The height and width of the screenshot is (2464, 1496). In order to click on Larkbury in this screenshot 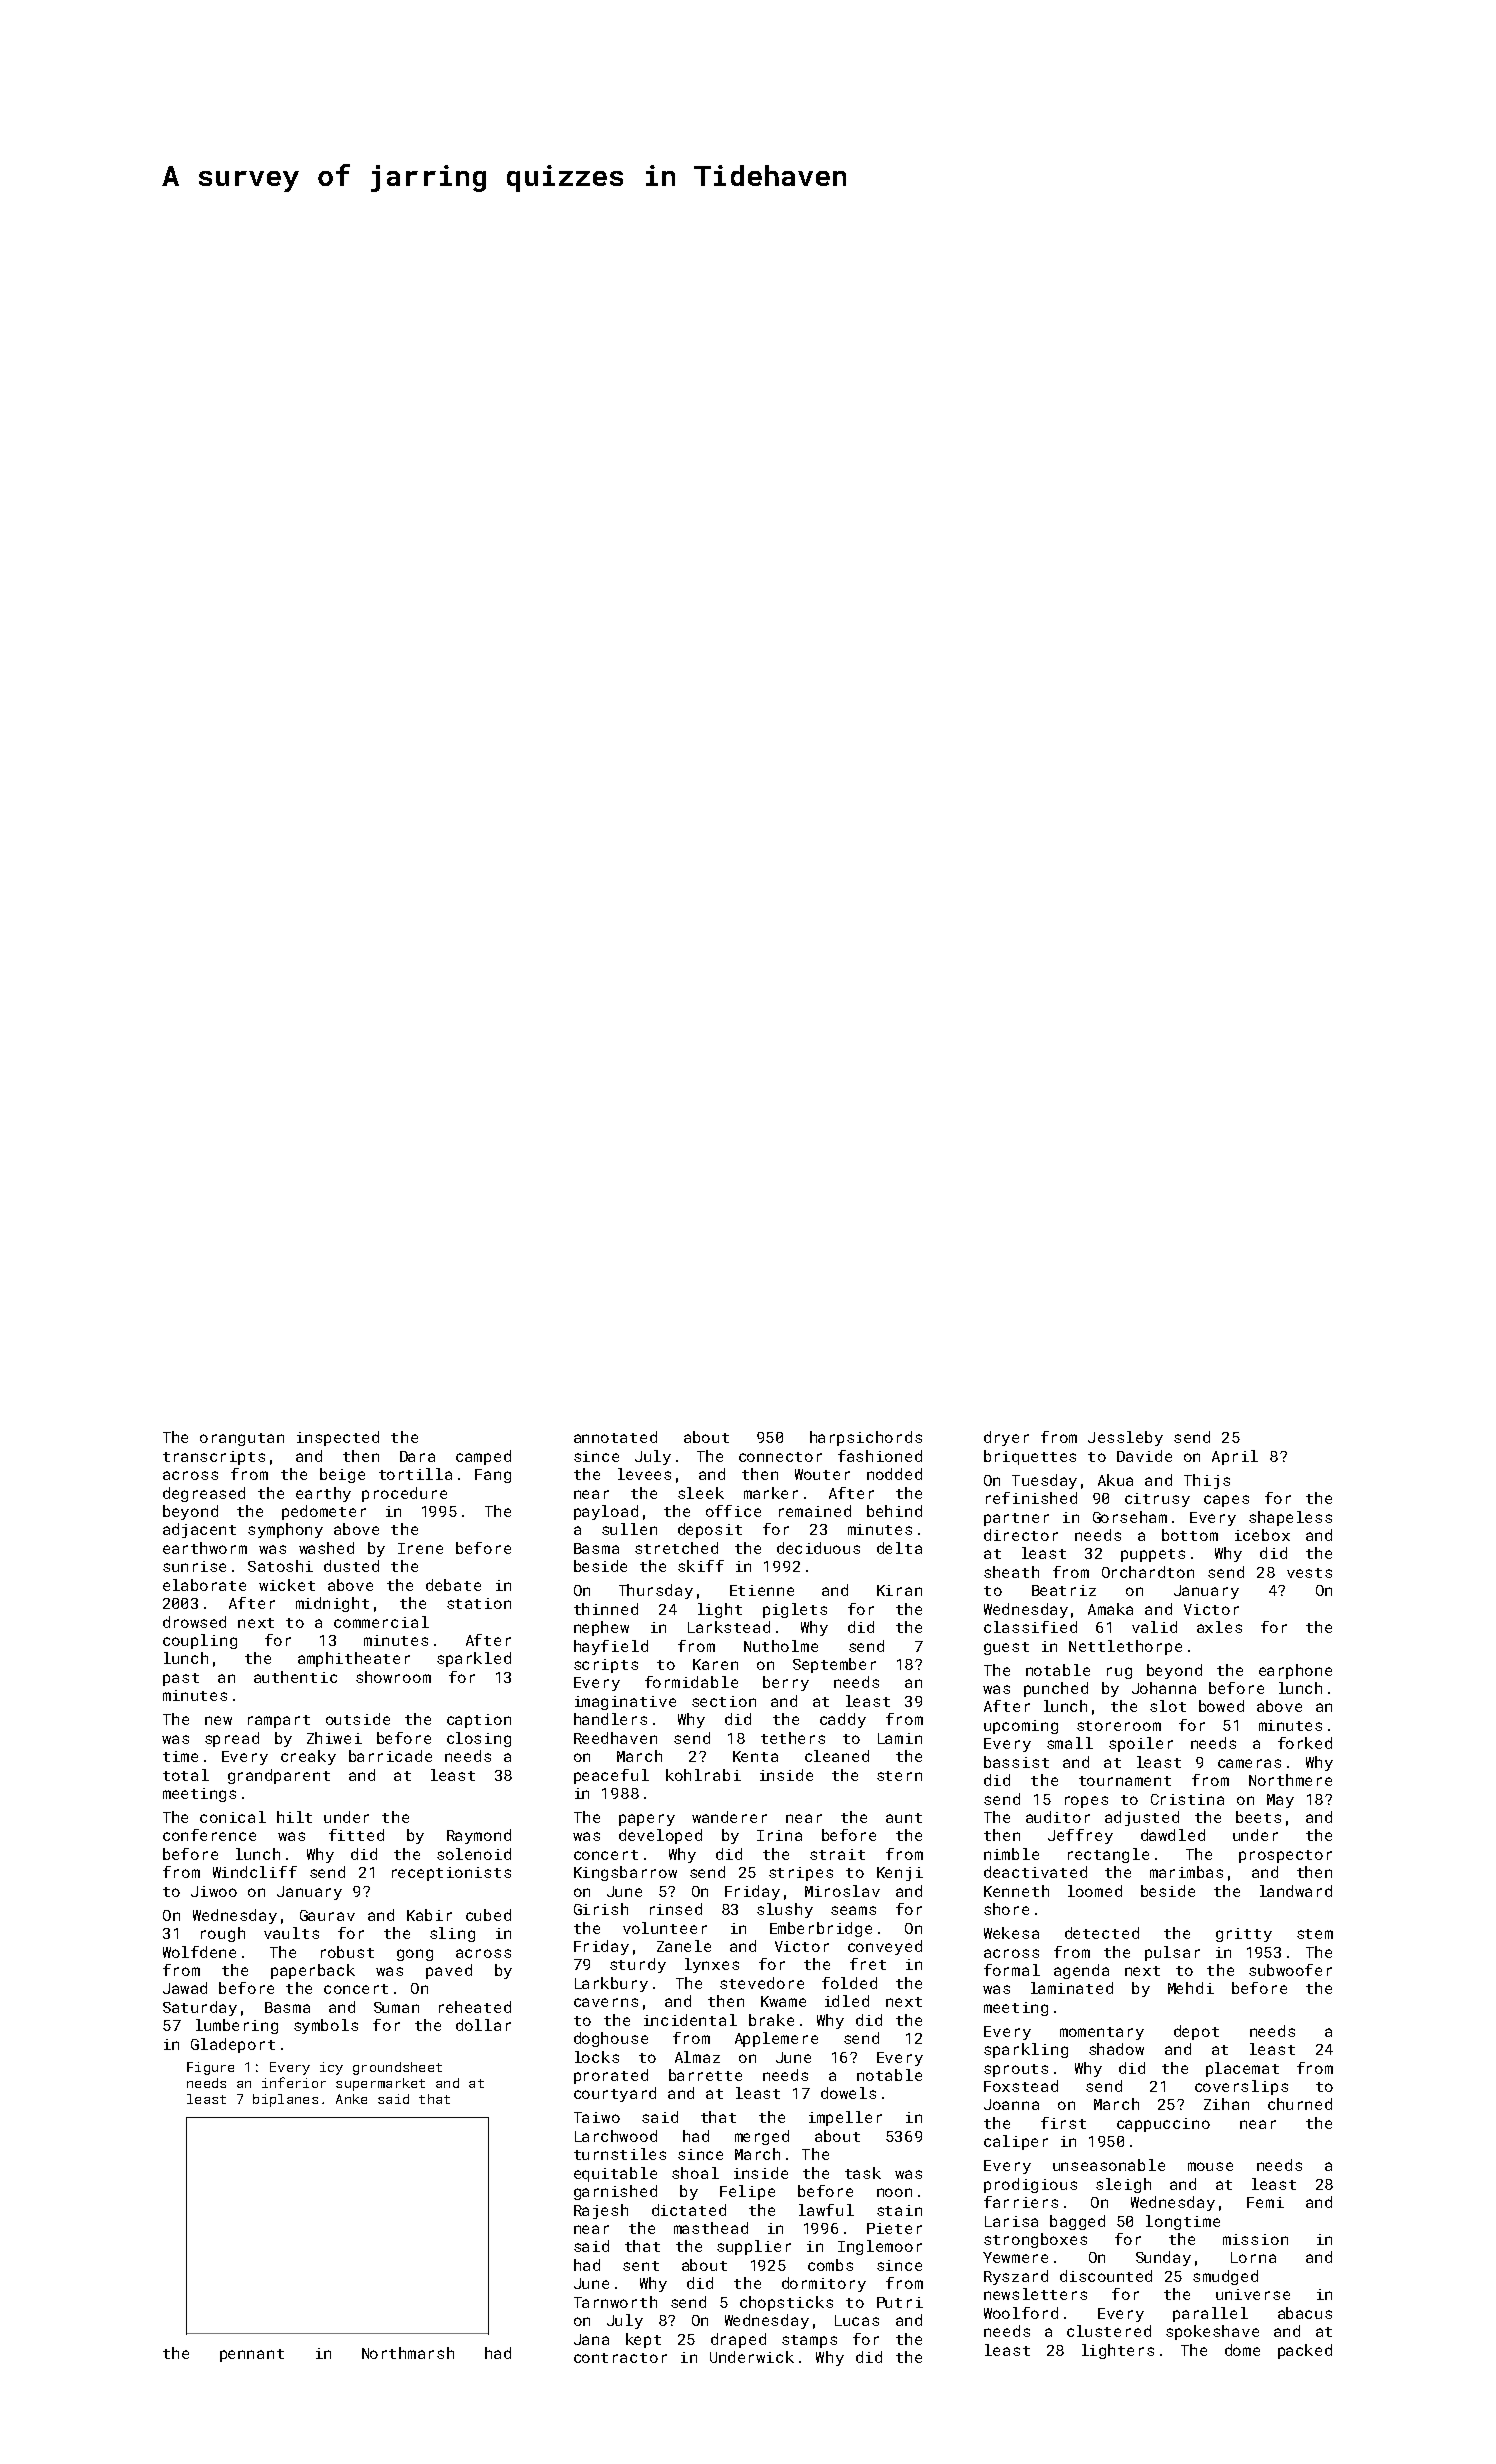, I will do `click(611, 1984)`.
